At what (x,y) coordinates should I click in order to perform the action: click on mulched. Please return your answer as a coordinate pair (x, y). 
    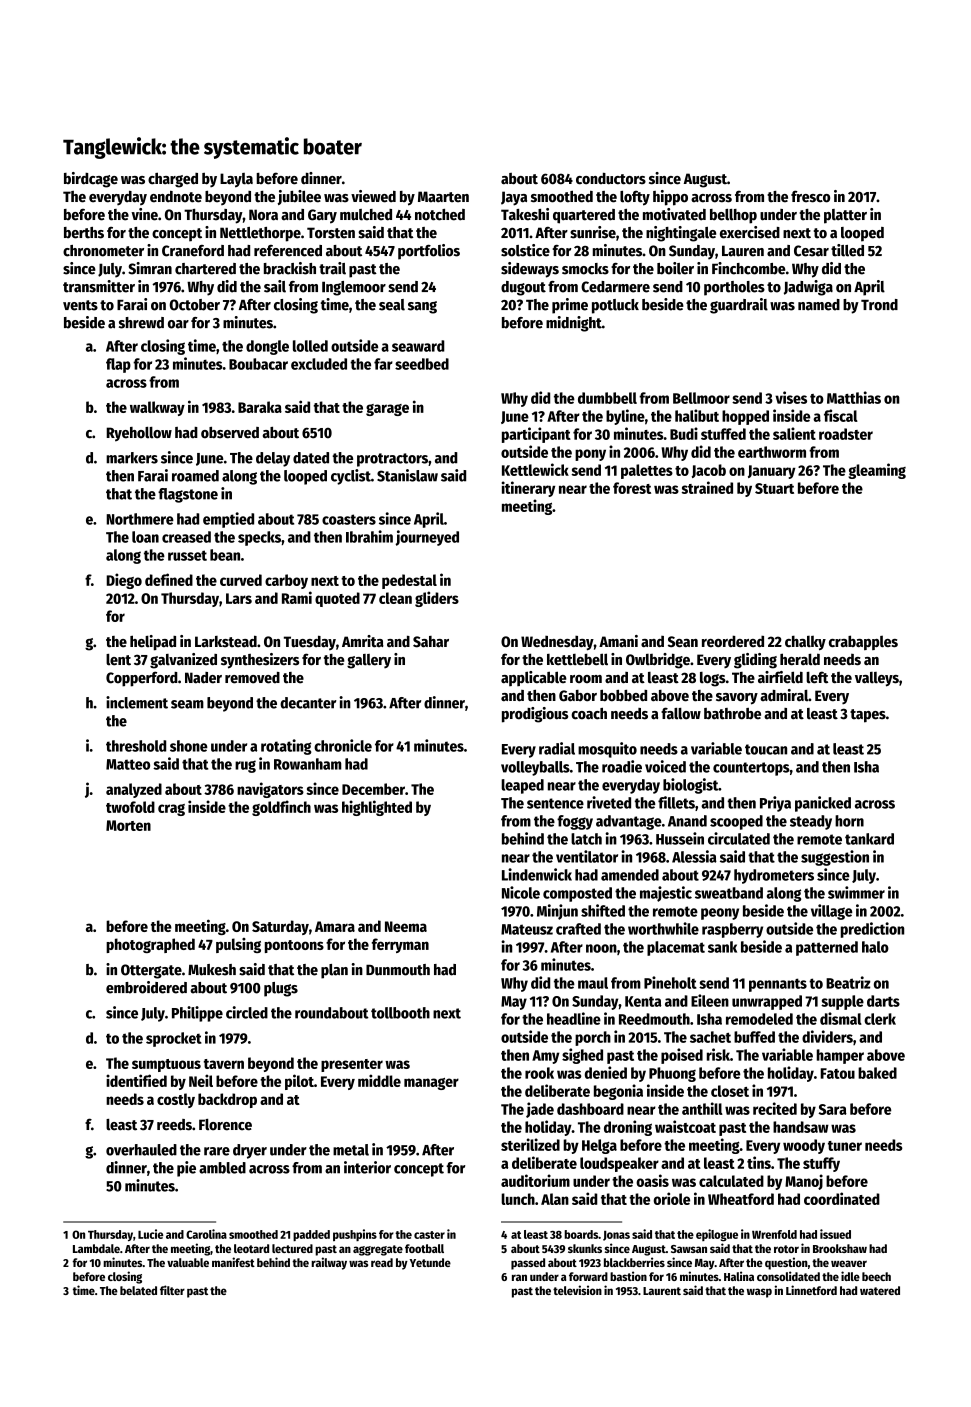
    Looking at the image, I should click on (366, 215).
